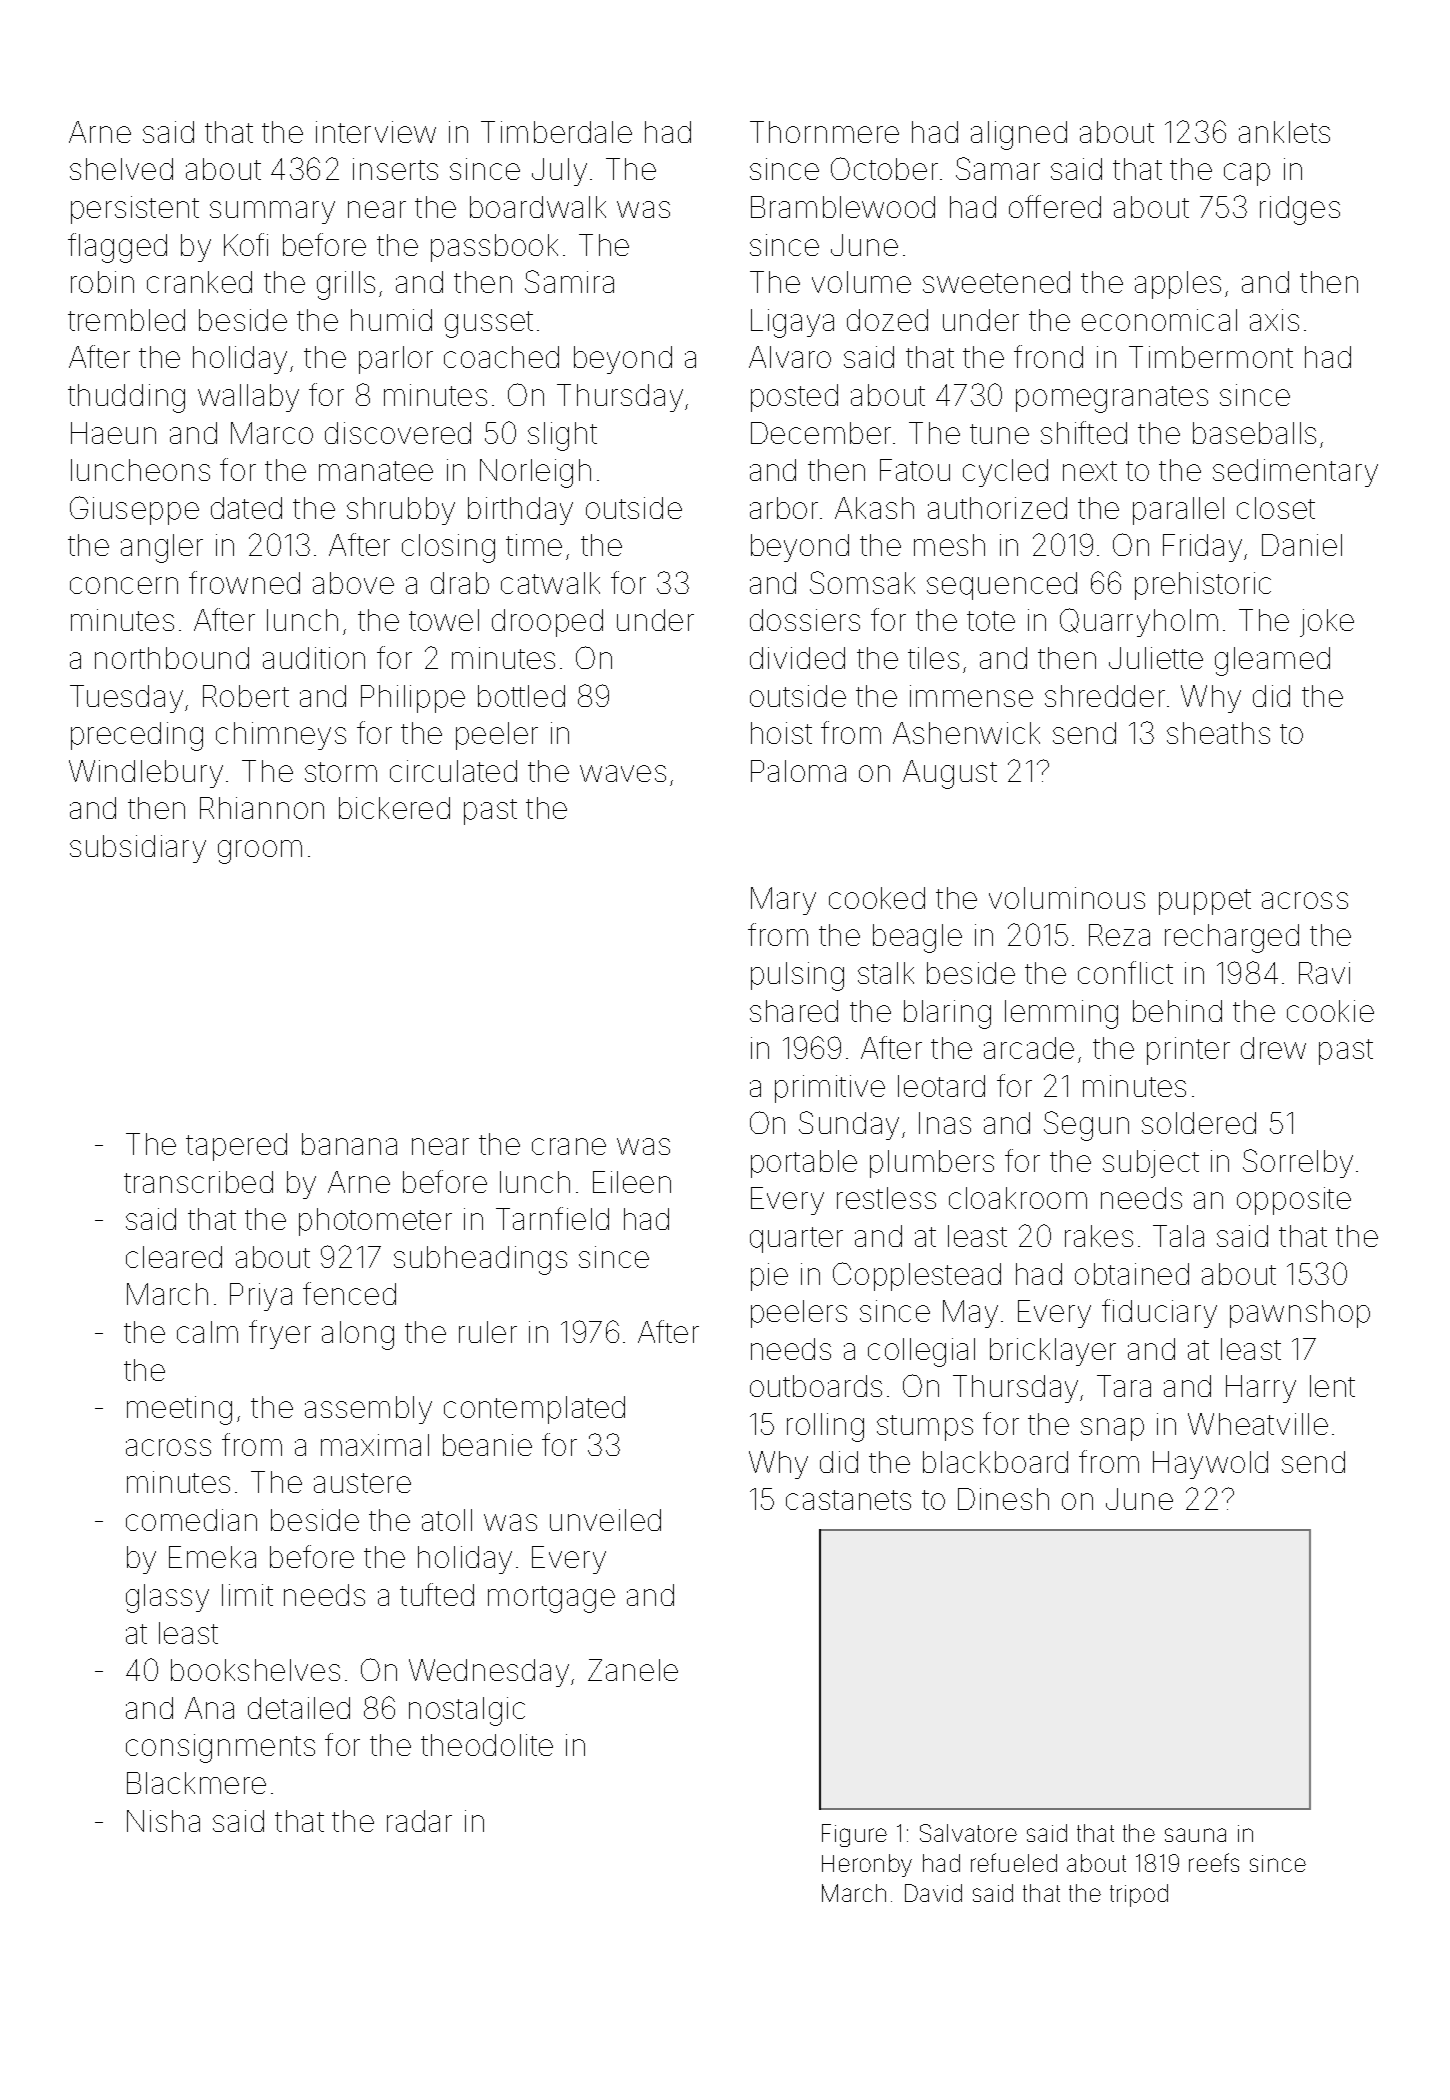 This screenshot has height=2100, width=1450. Describe the element at coordinates (196, 1783) in the screenshot. I see `Blackmere` at that location.
